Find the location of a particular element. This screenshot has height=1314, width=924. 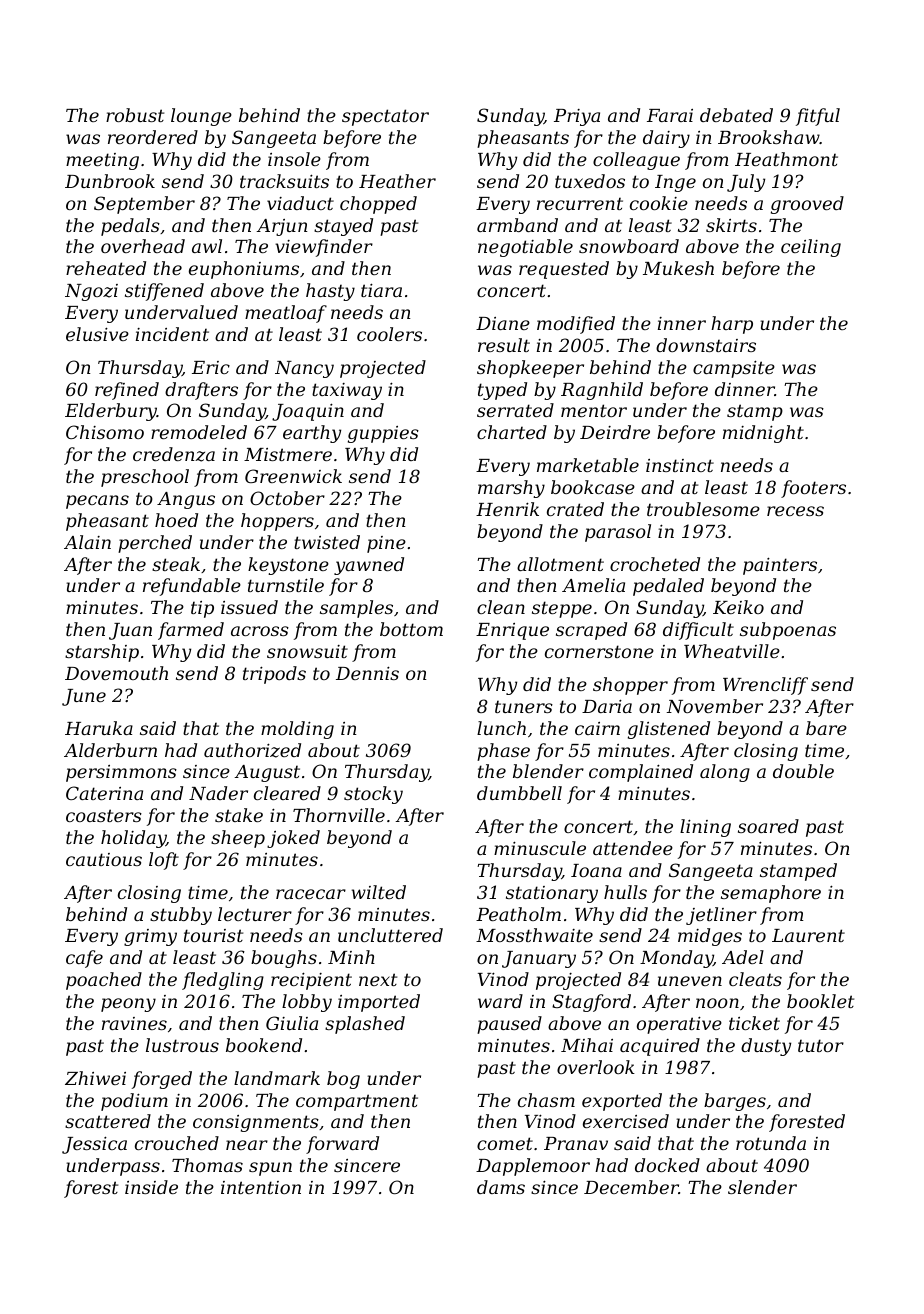

intention is located at coordinates (261, 1187).
